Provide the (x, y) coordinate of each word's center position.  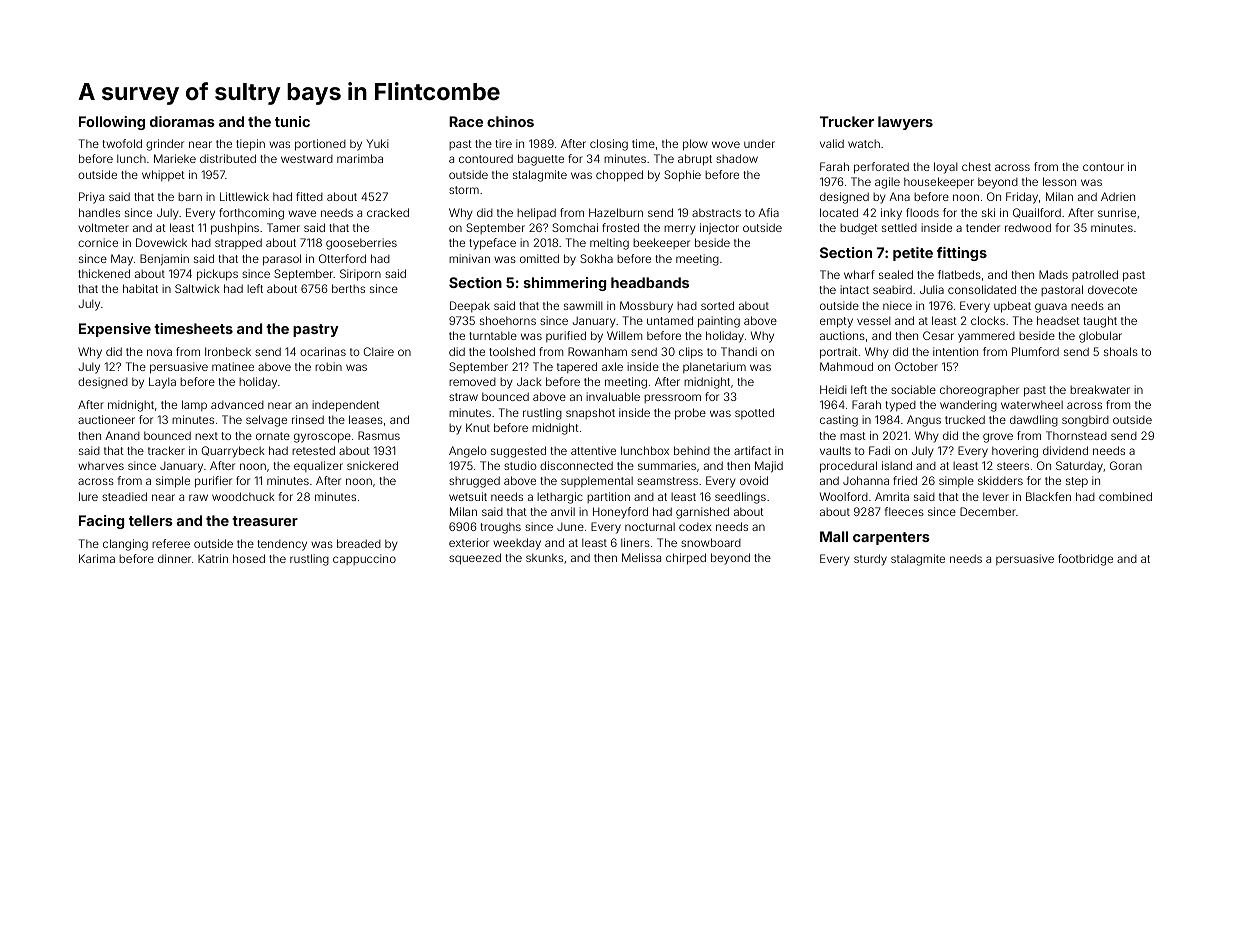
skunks (544, 557)
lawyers (905, 123)
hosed (249, 558)
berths (348, 288)
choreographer (979, 391)
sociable (913, 389)
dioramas (182, 121)
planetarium (714, 367)
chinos (510, 121)
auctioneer (106, 419)
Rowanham (597, 351)
